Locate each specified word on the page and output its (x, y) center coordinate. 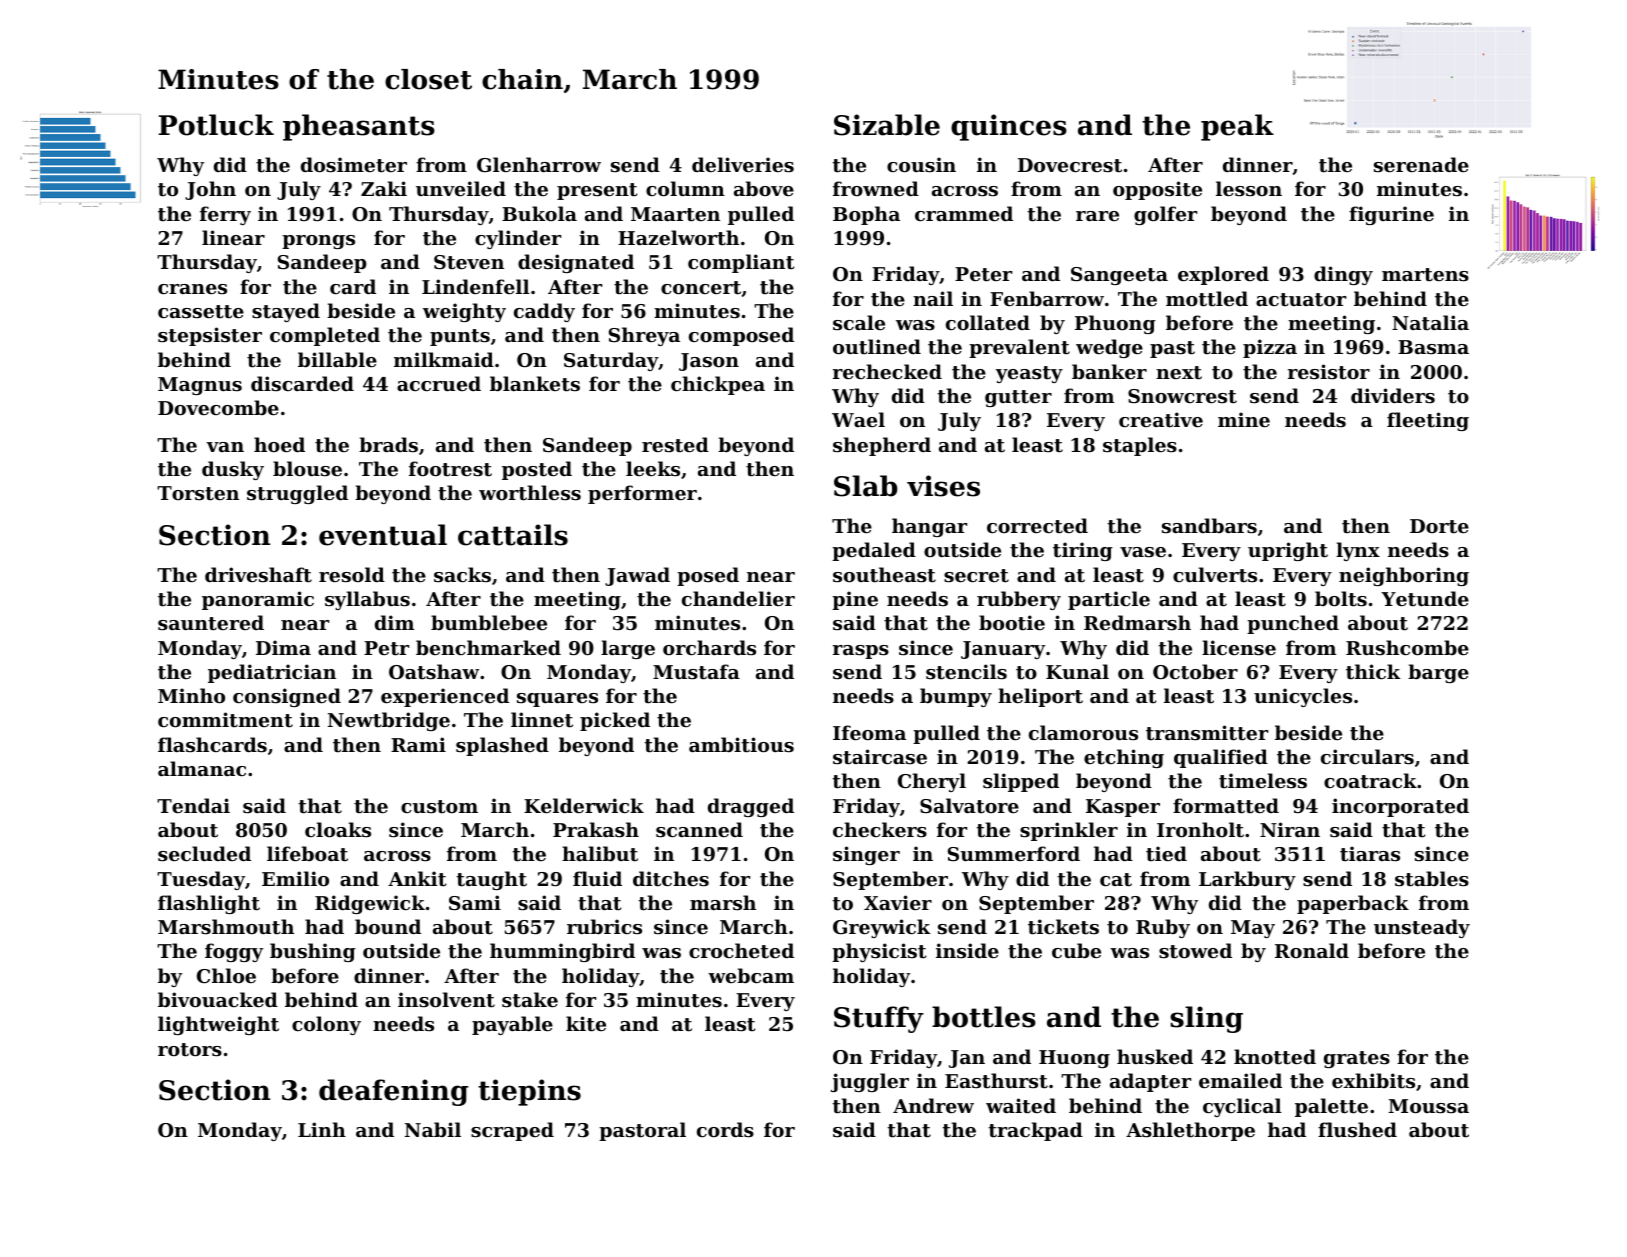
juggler (870, 1082)
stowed (1195, 951)
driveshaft (258, 575)
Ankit (417, 878)
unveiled (461, 188)
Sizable (887, 125)
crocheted (741, 951)
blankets (535, 384)
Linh (322, 1129)
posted (537, 470)
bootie (1012, 623)
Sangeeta (1119, 276)
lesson (1249, 189)
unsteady (1422, 928)
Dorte (1439, 526)
